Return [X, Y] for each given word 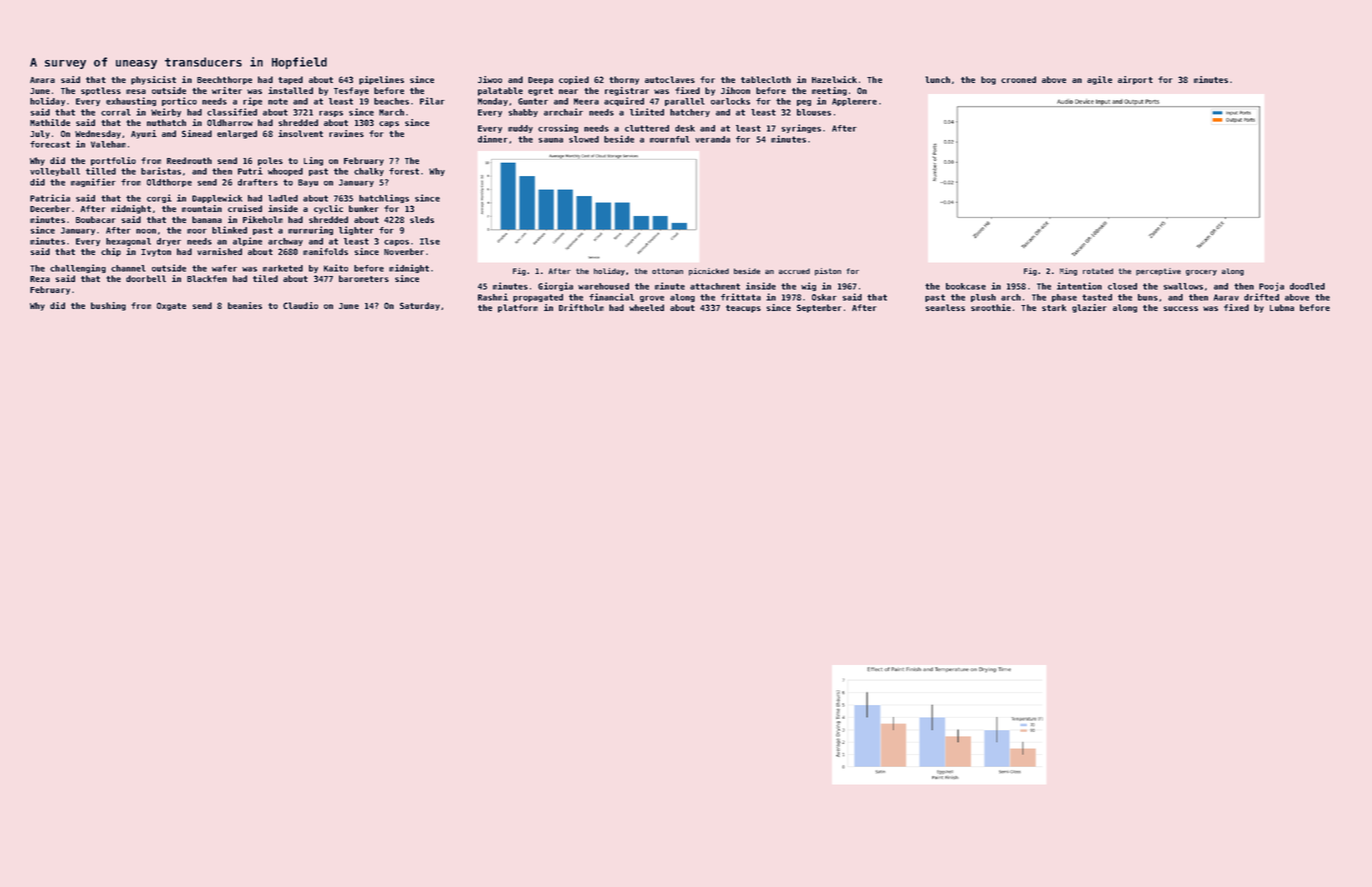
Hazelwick [834, 79]
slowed [584, 139]
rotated [1098, 271]
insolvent [300, 133]
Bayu [308, 183]
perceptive [1158, 272]
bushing [108, 306]
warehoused [603, 286]
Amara [42, 80]
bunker [364, 208]
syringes [801, 128]
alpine [247, 241]
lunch [937, 79]
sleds [422, 219]
